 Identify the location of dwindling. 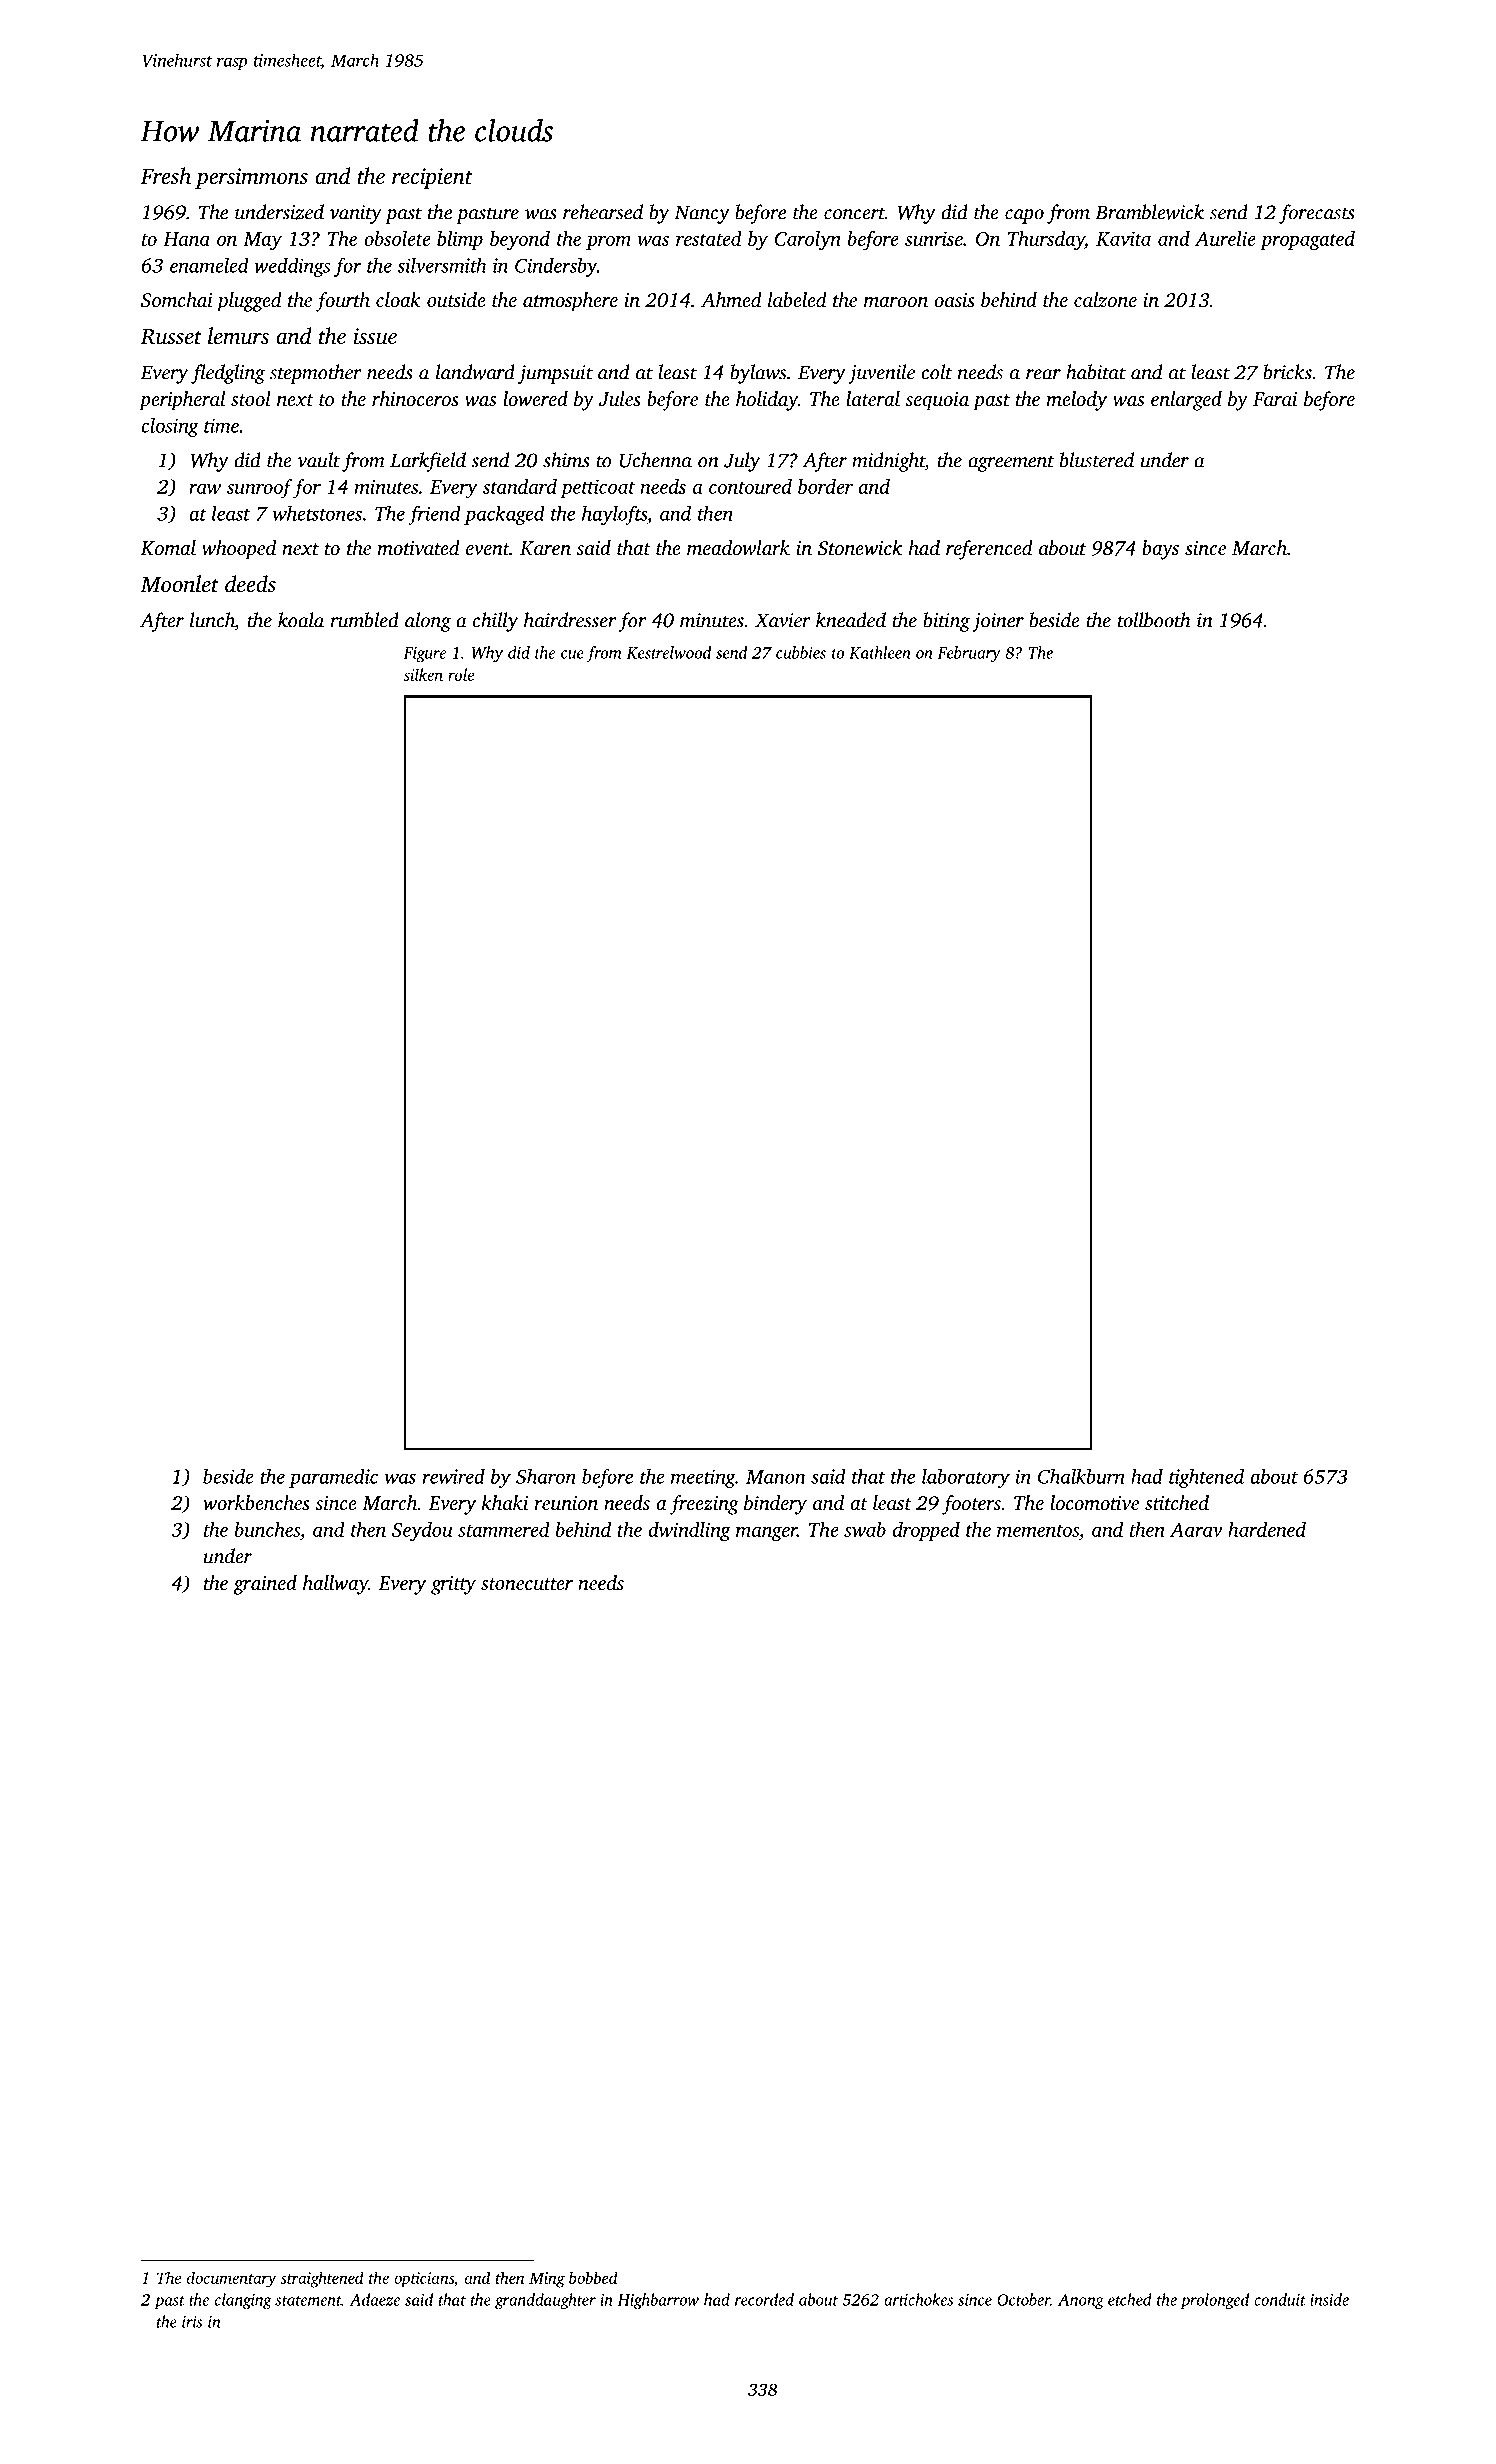
(689, 1532).
